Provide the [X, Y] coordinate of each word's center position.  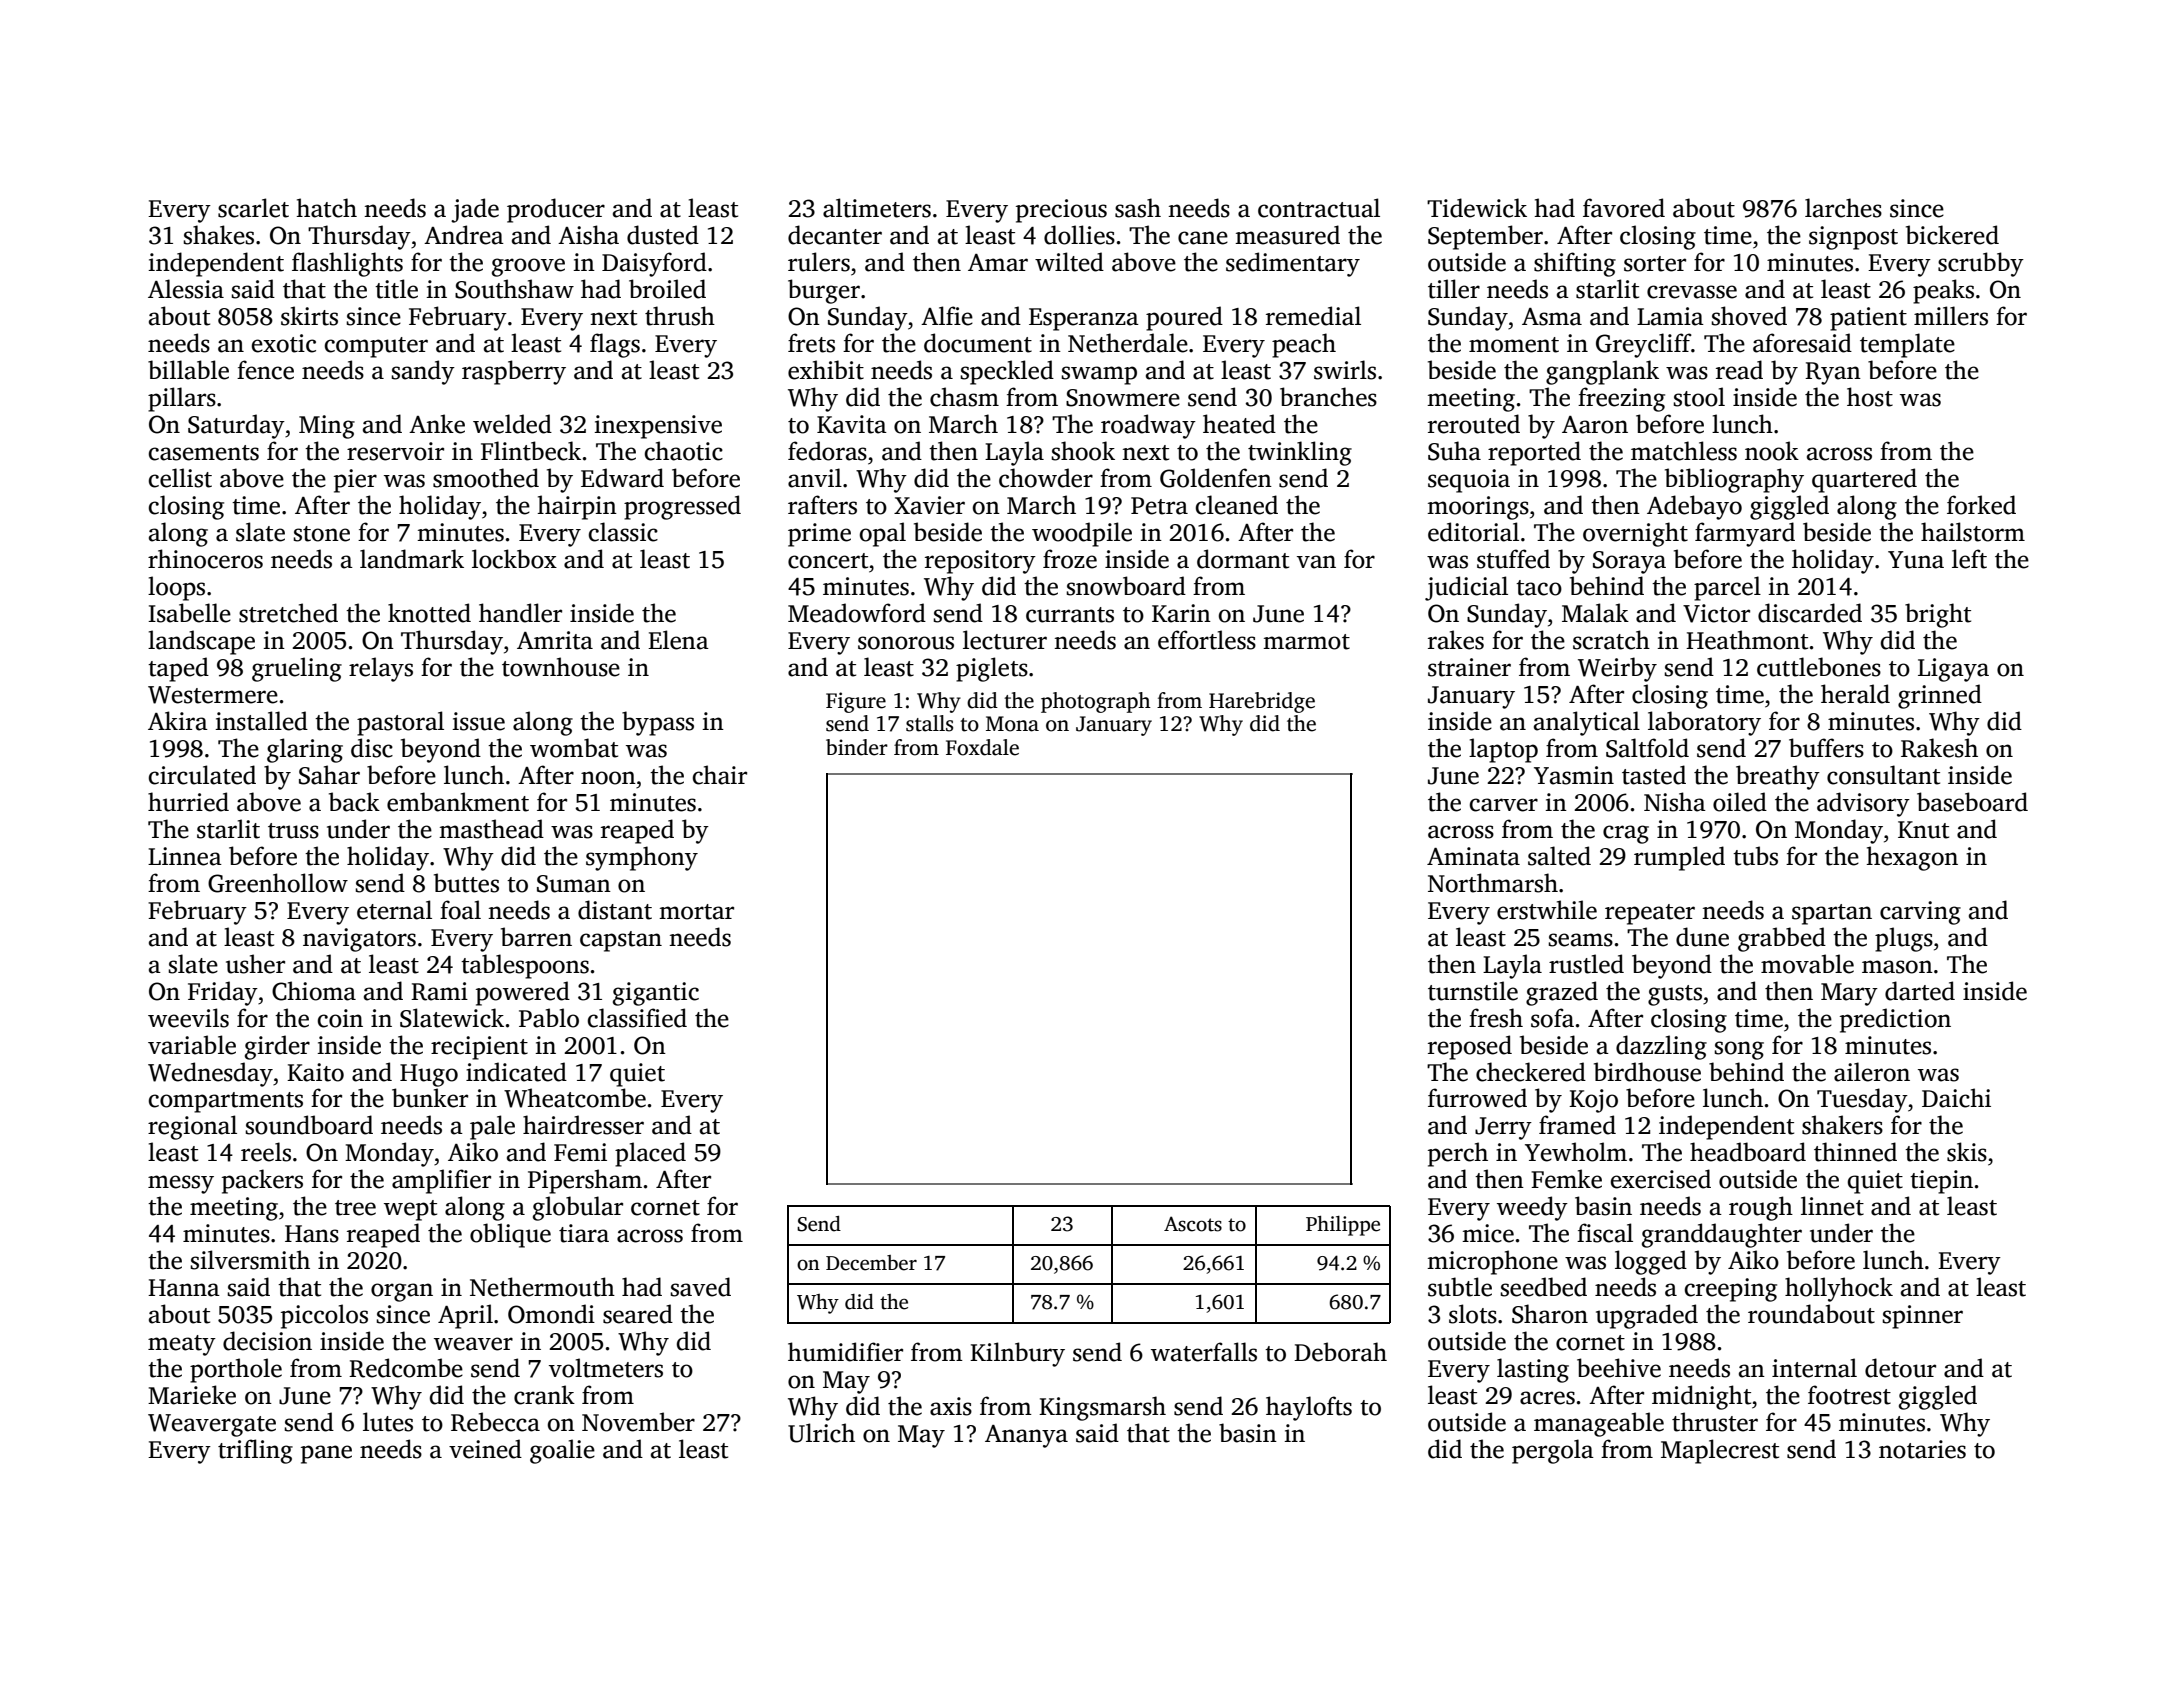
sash [1138, 208]
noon [608, 778]
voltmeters [606, 1368]
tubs [1755, 856]
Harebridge [1262, 702]
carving [1920, 913]
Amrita [555, 640]
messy [181, 1184]
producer [556, 210]
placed [650, 1154]
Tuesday [1862, 1100]
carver [1504, 805]
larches [1843, 208]
